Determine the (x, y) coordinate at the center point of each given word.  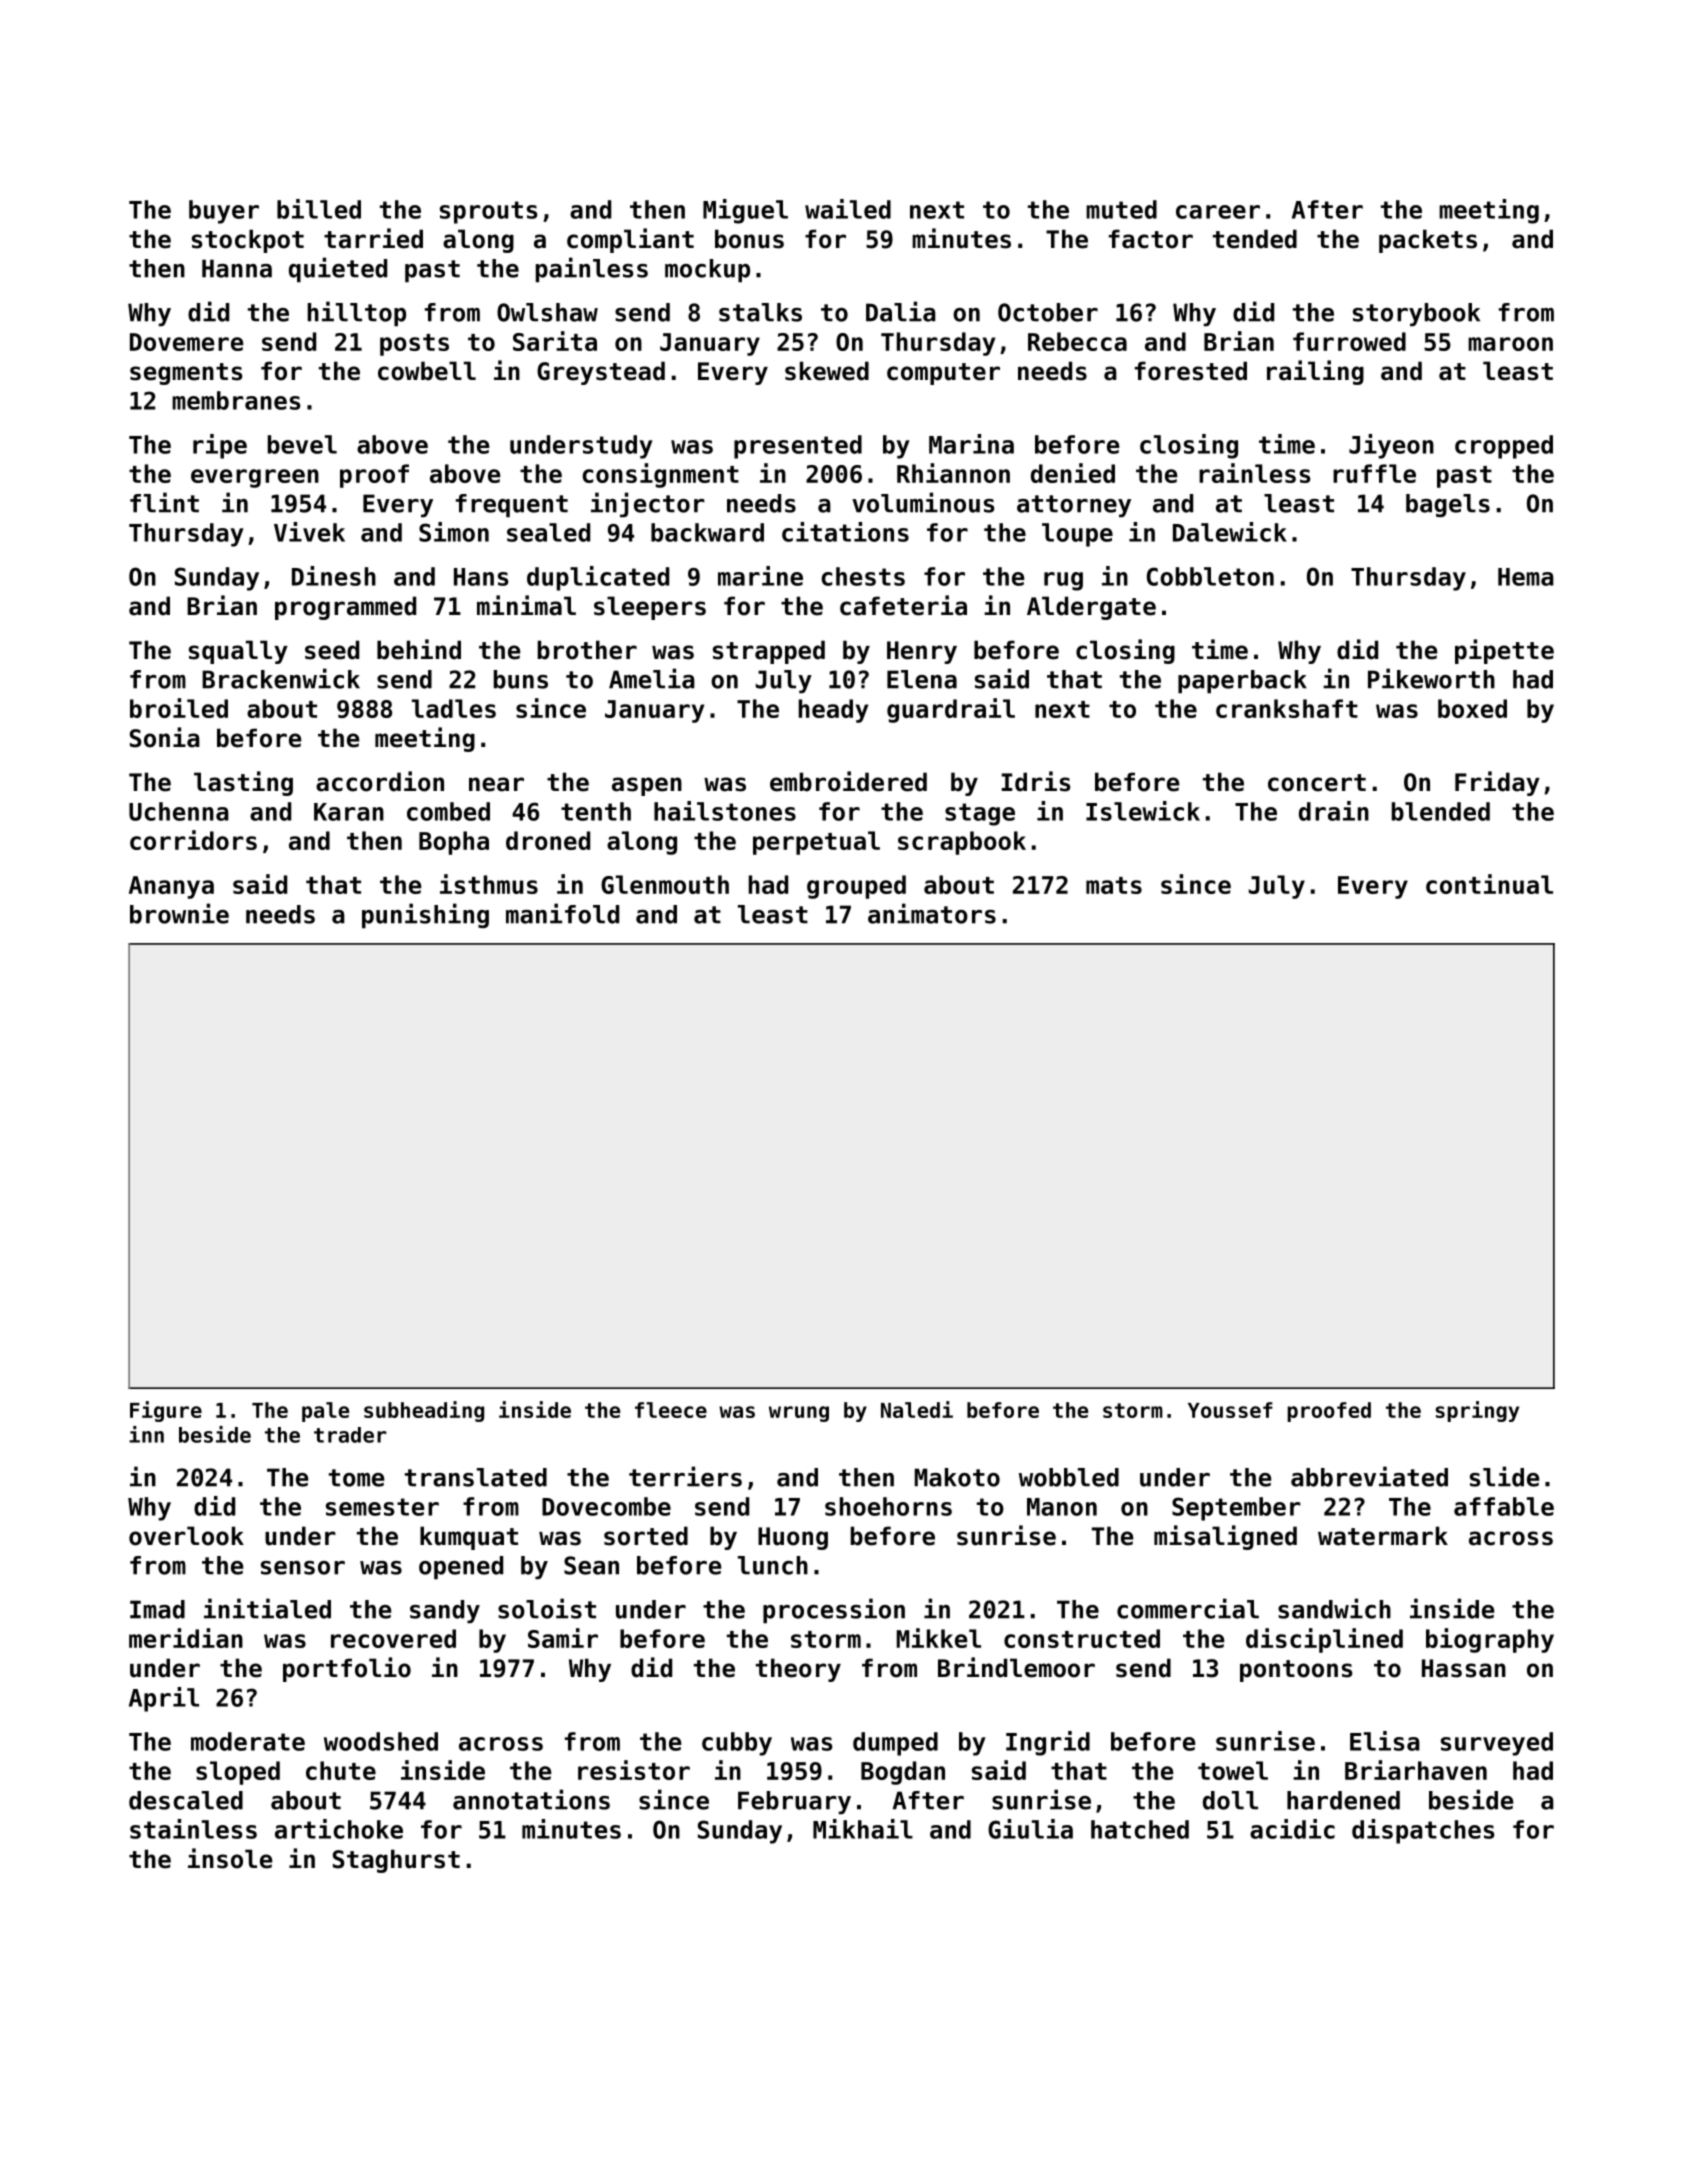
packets (1428, 241)
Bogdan (903, 1773)
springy (1477, 1411)
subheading (424, 1411)
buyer (224, 212)
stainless (193, 1829)
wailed (848, 209)
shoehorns (888, 1506)
